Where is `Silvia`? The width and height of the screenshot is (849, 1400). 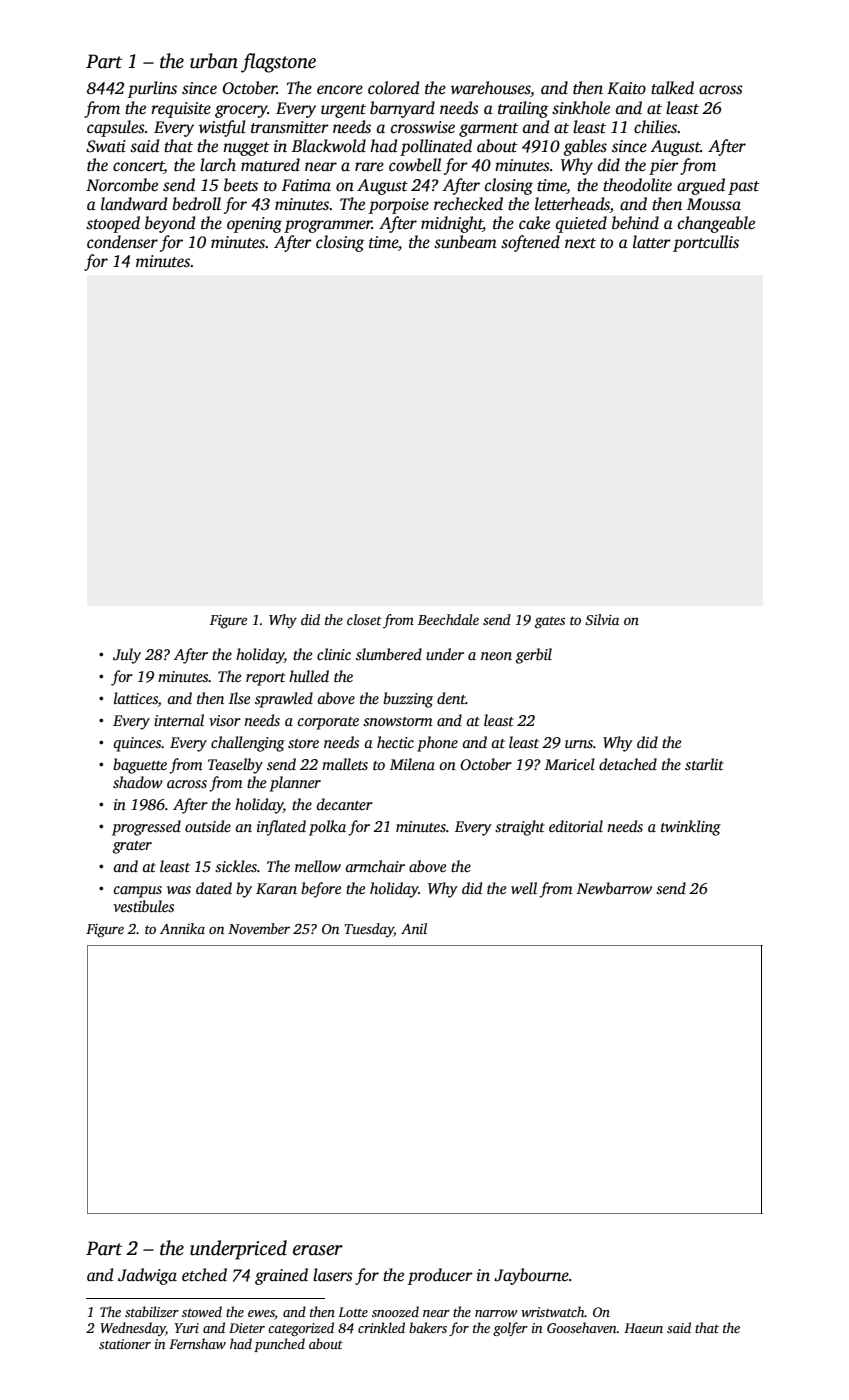
Silvia is located at coordinates (602, 619).
